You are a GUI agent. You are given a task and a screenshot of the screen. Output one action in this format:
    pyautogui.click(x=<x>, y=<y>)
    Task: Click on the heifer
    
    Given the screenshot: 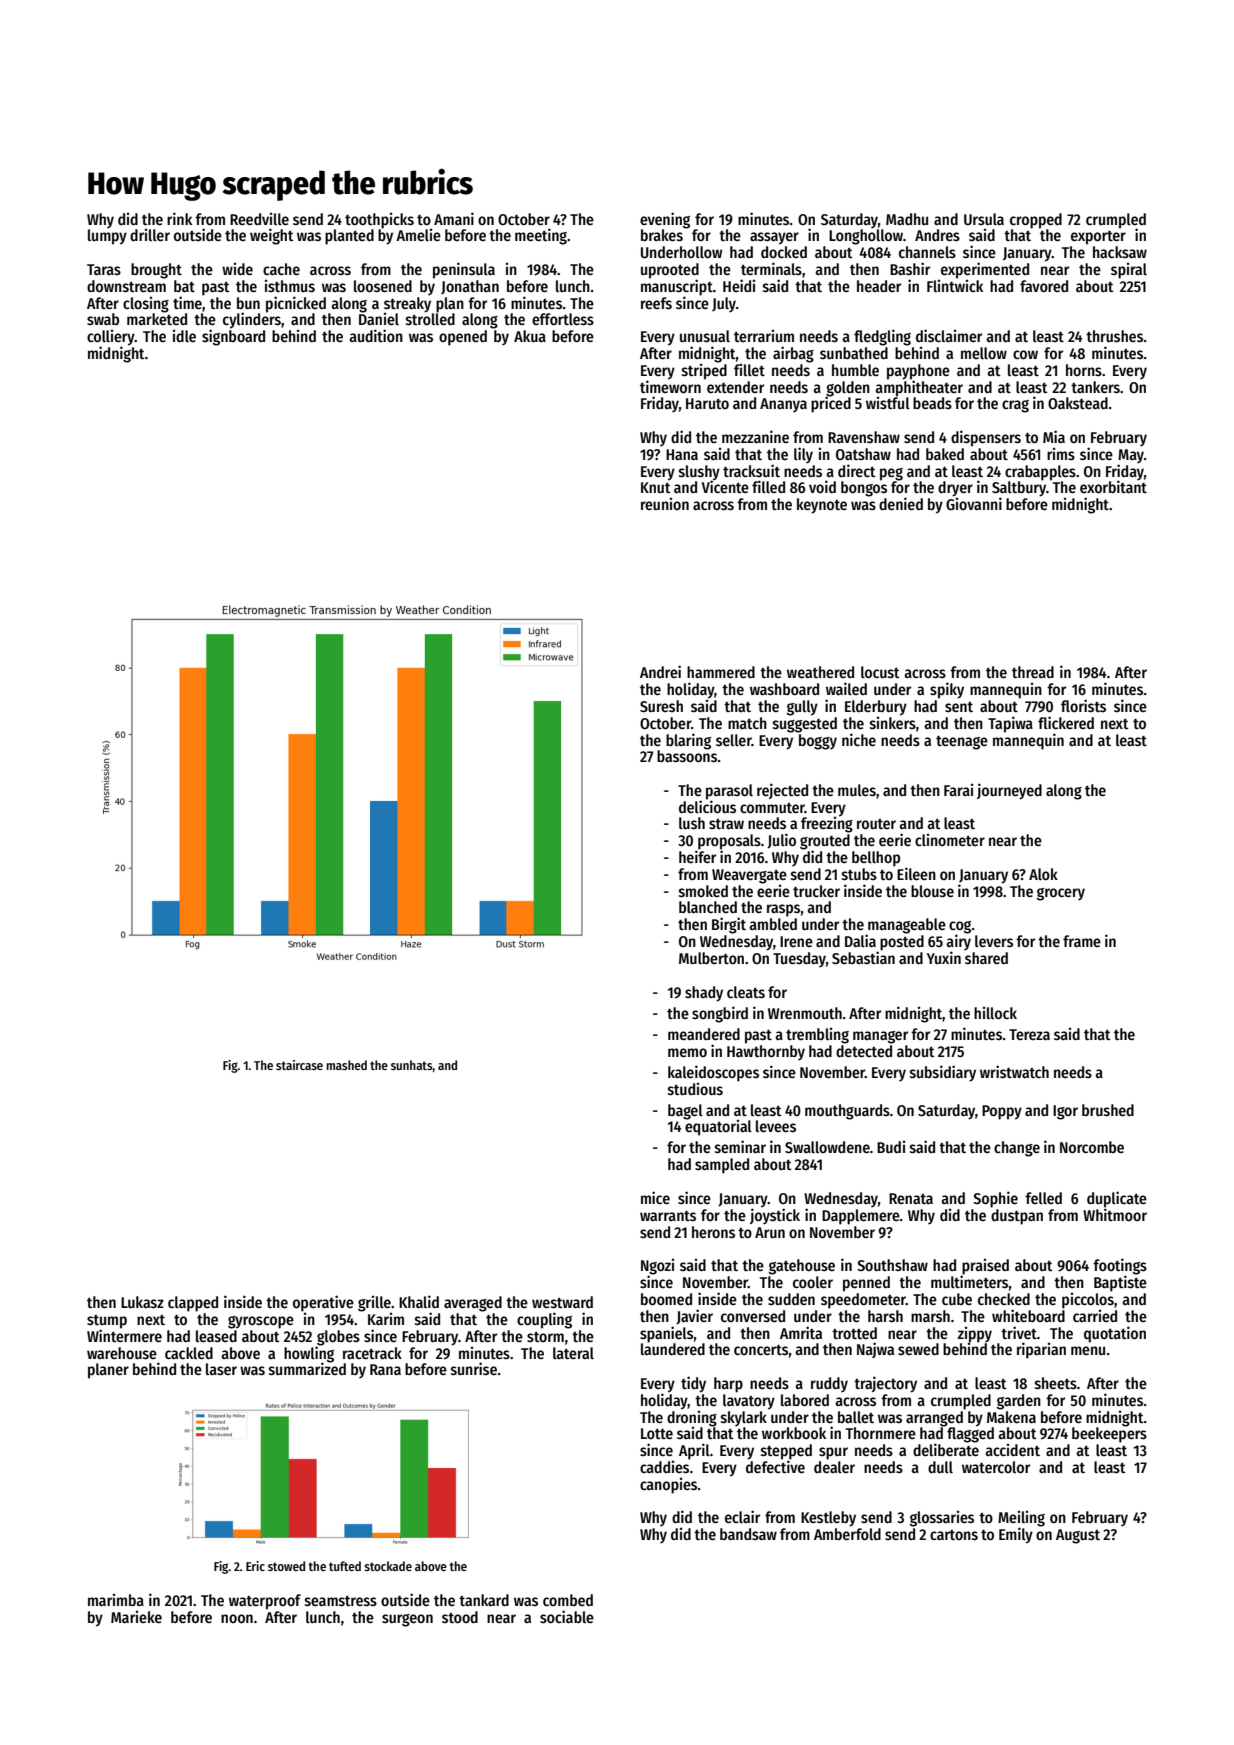 What is the action you would take?
    pyautogui.click(x=697, y=856)
